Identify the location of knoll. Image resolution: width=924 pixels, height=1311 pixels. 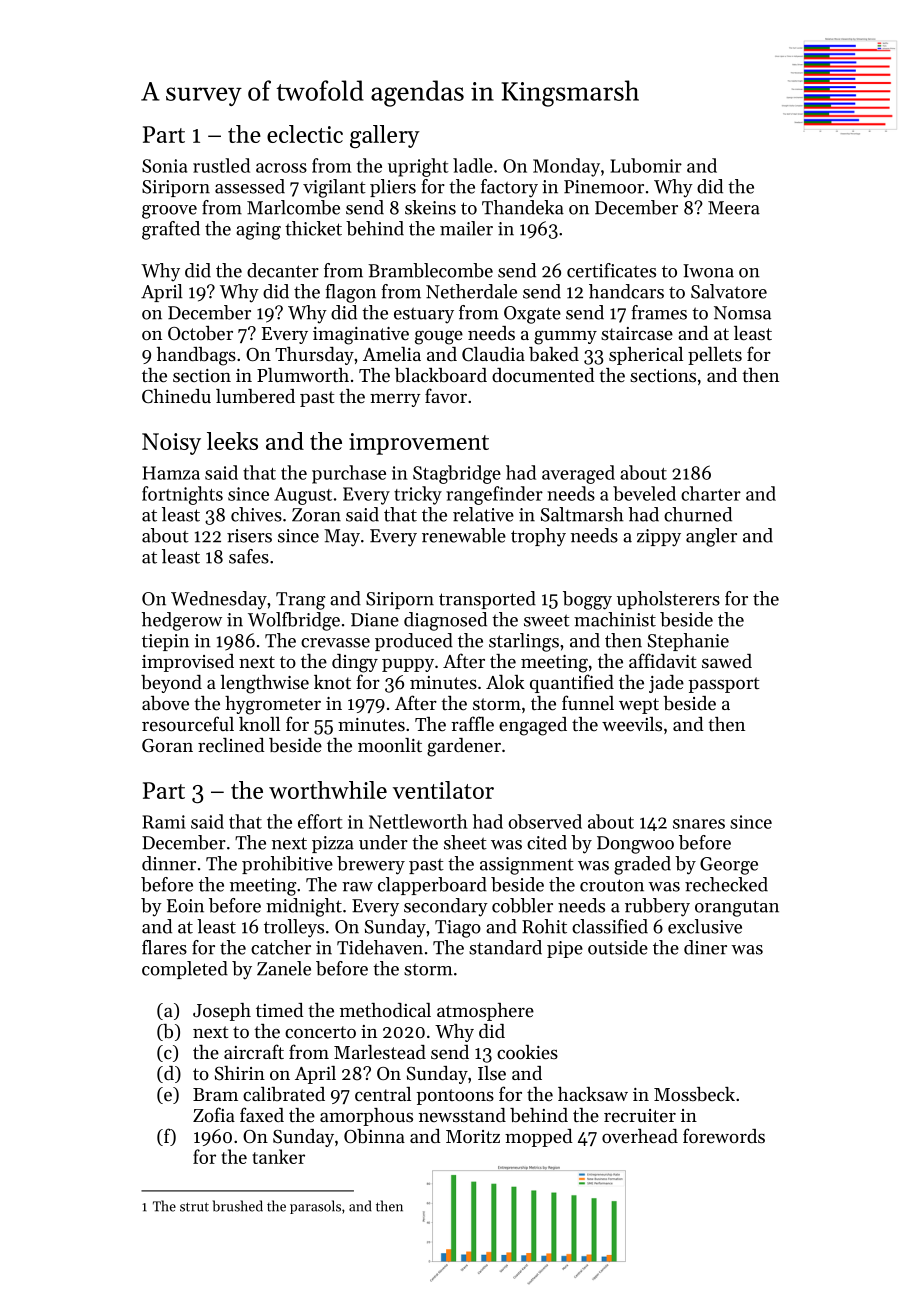
(259, 724).
